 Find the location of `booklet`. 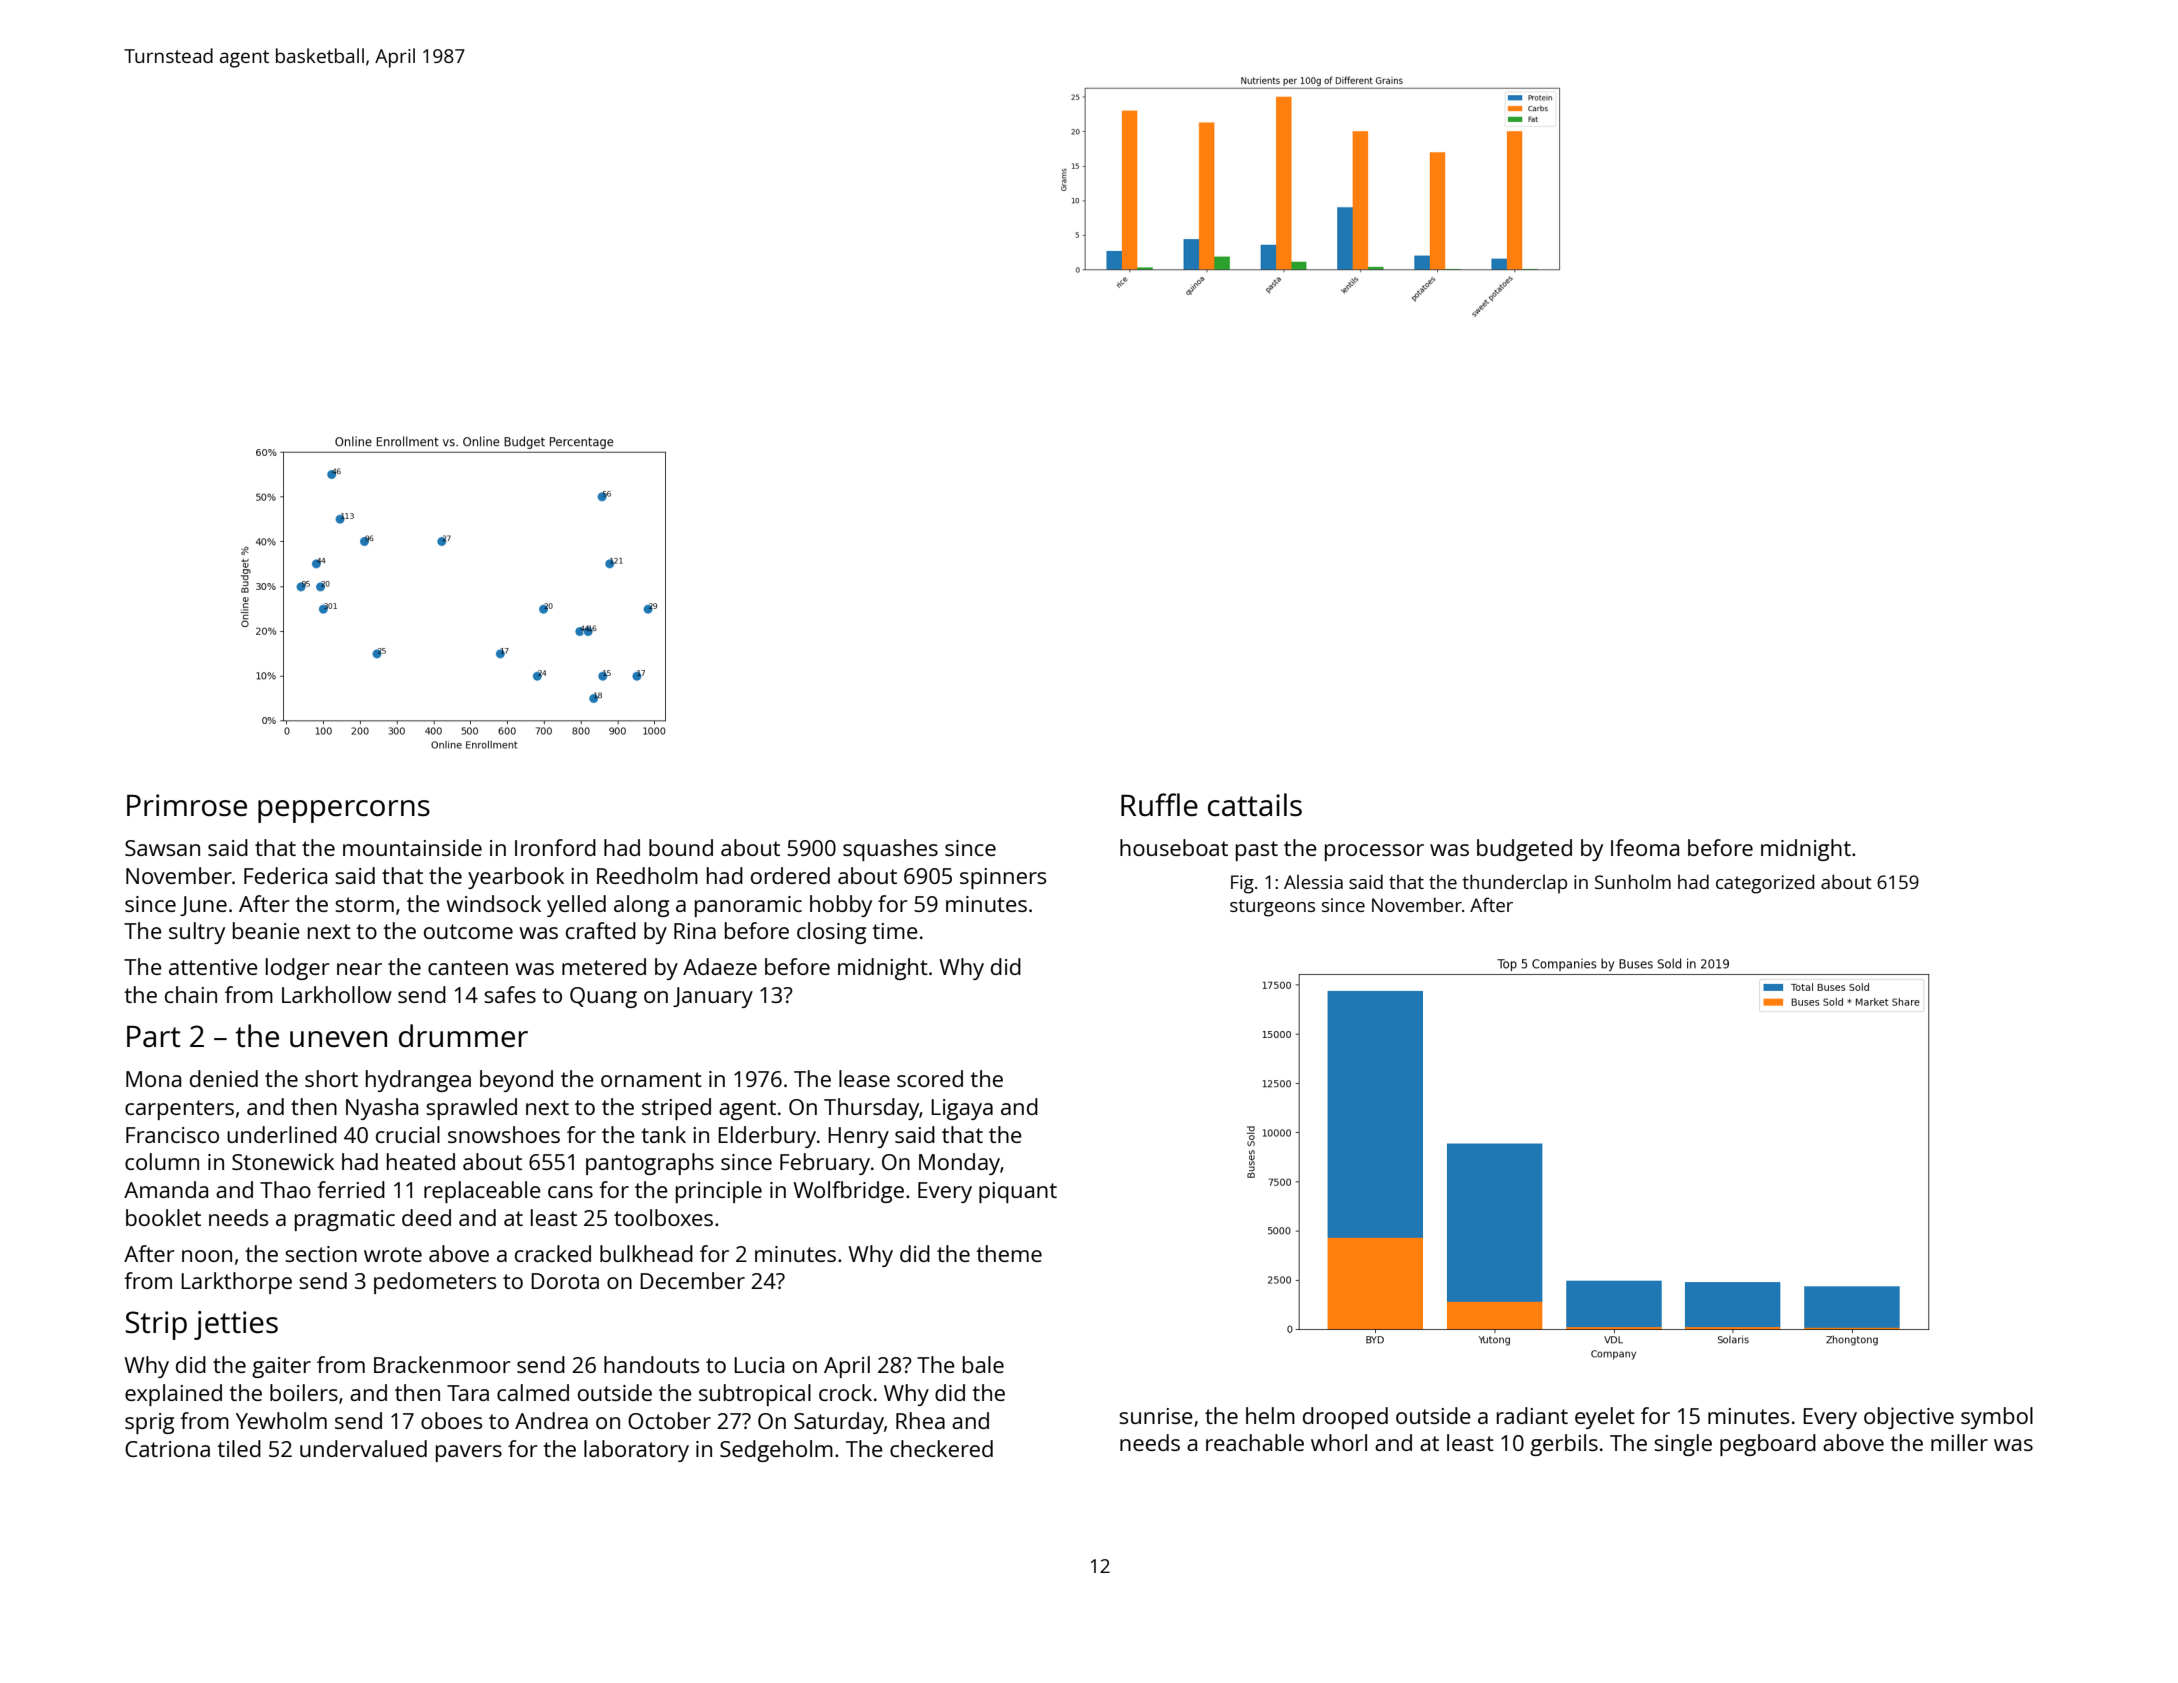

booklet is located at coordinates (163, 1217).
